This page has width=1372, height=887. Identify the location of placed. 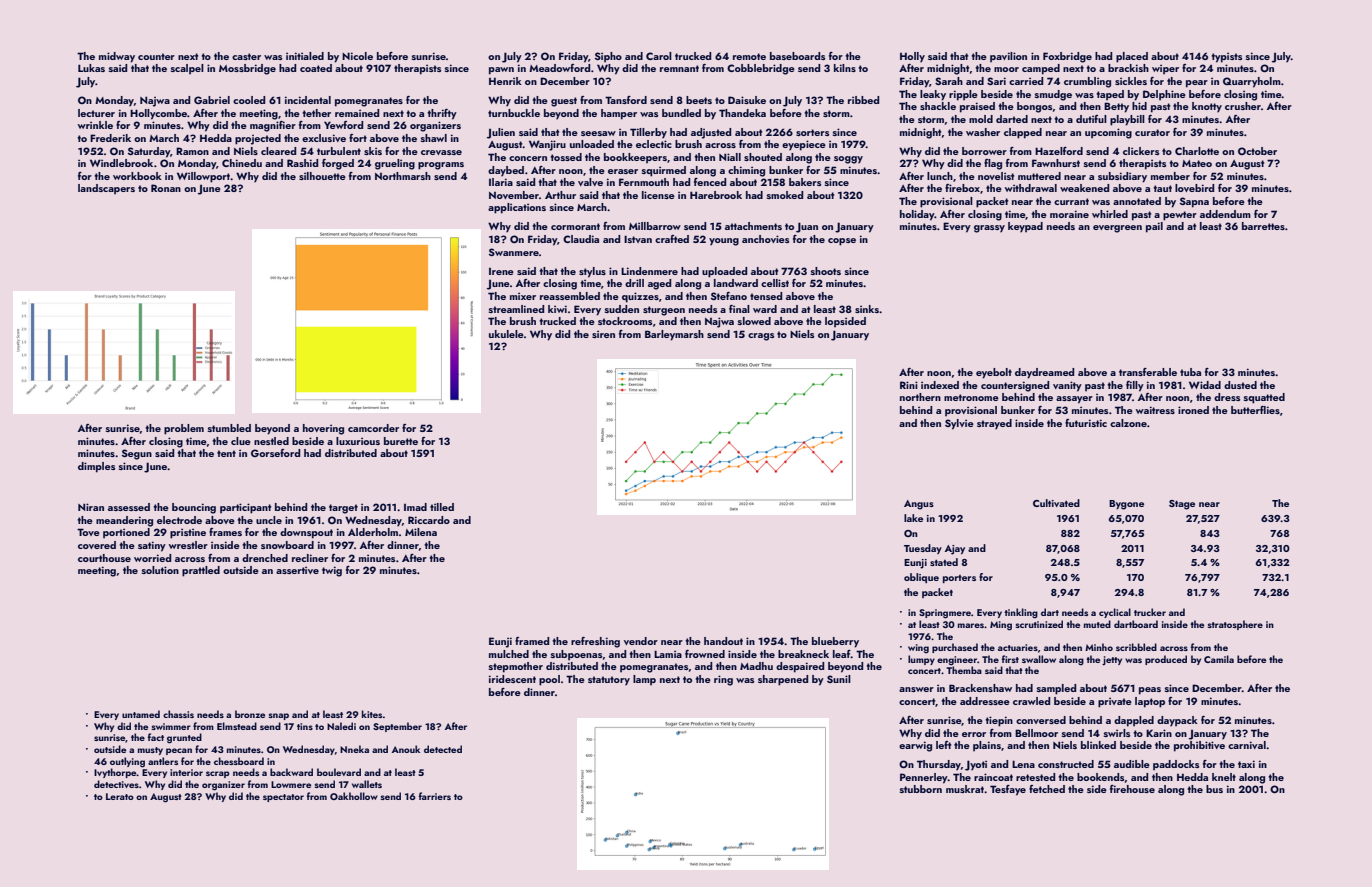
(1132, 57).
